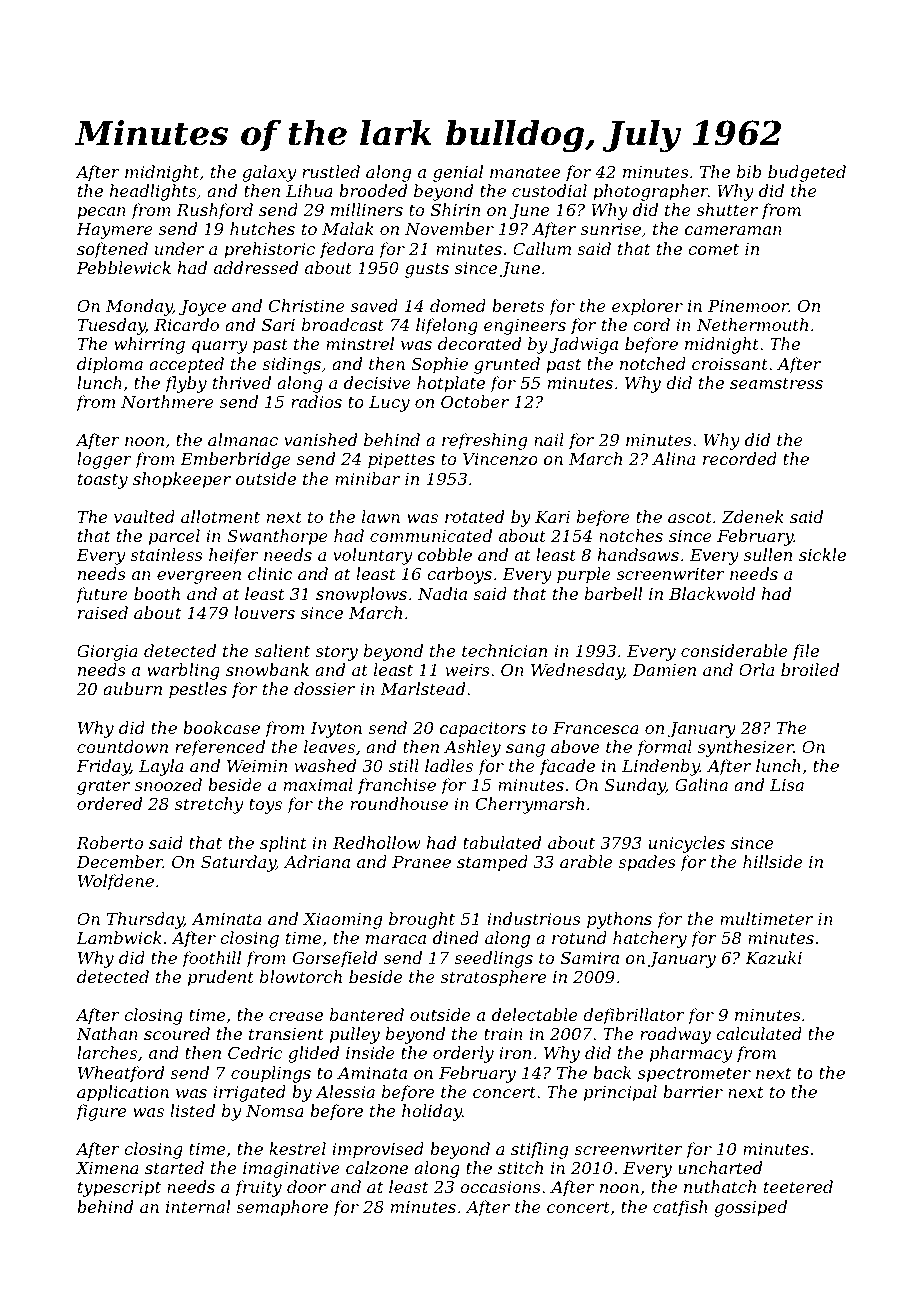 The image size is (924, 1311). Describe the element at coordinates (355, 1035) in the page. I see `pulley` at that location.
